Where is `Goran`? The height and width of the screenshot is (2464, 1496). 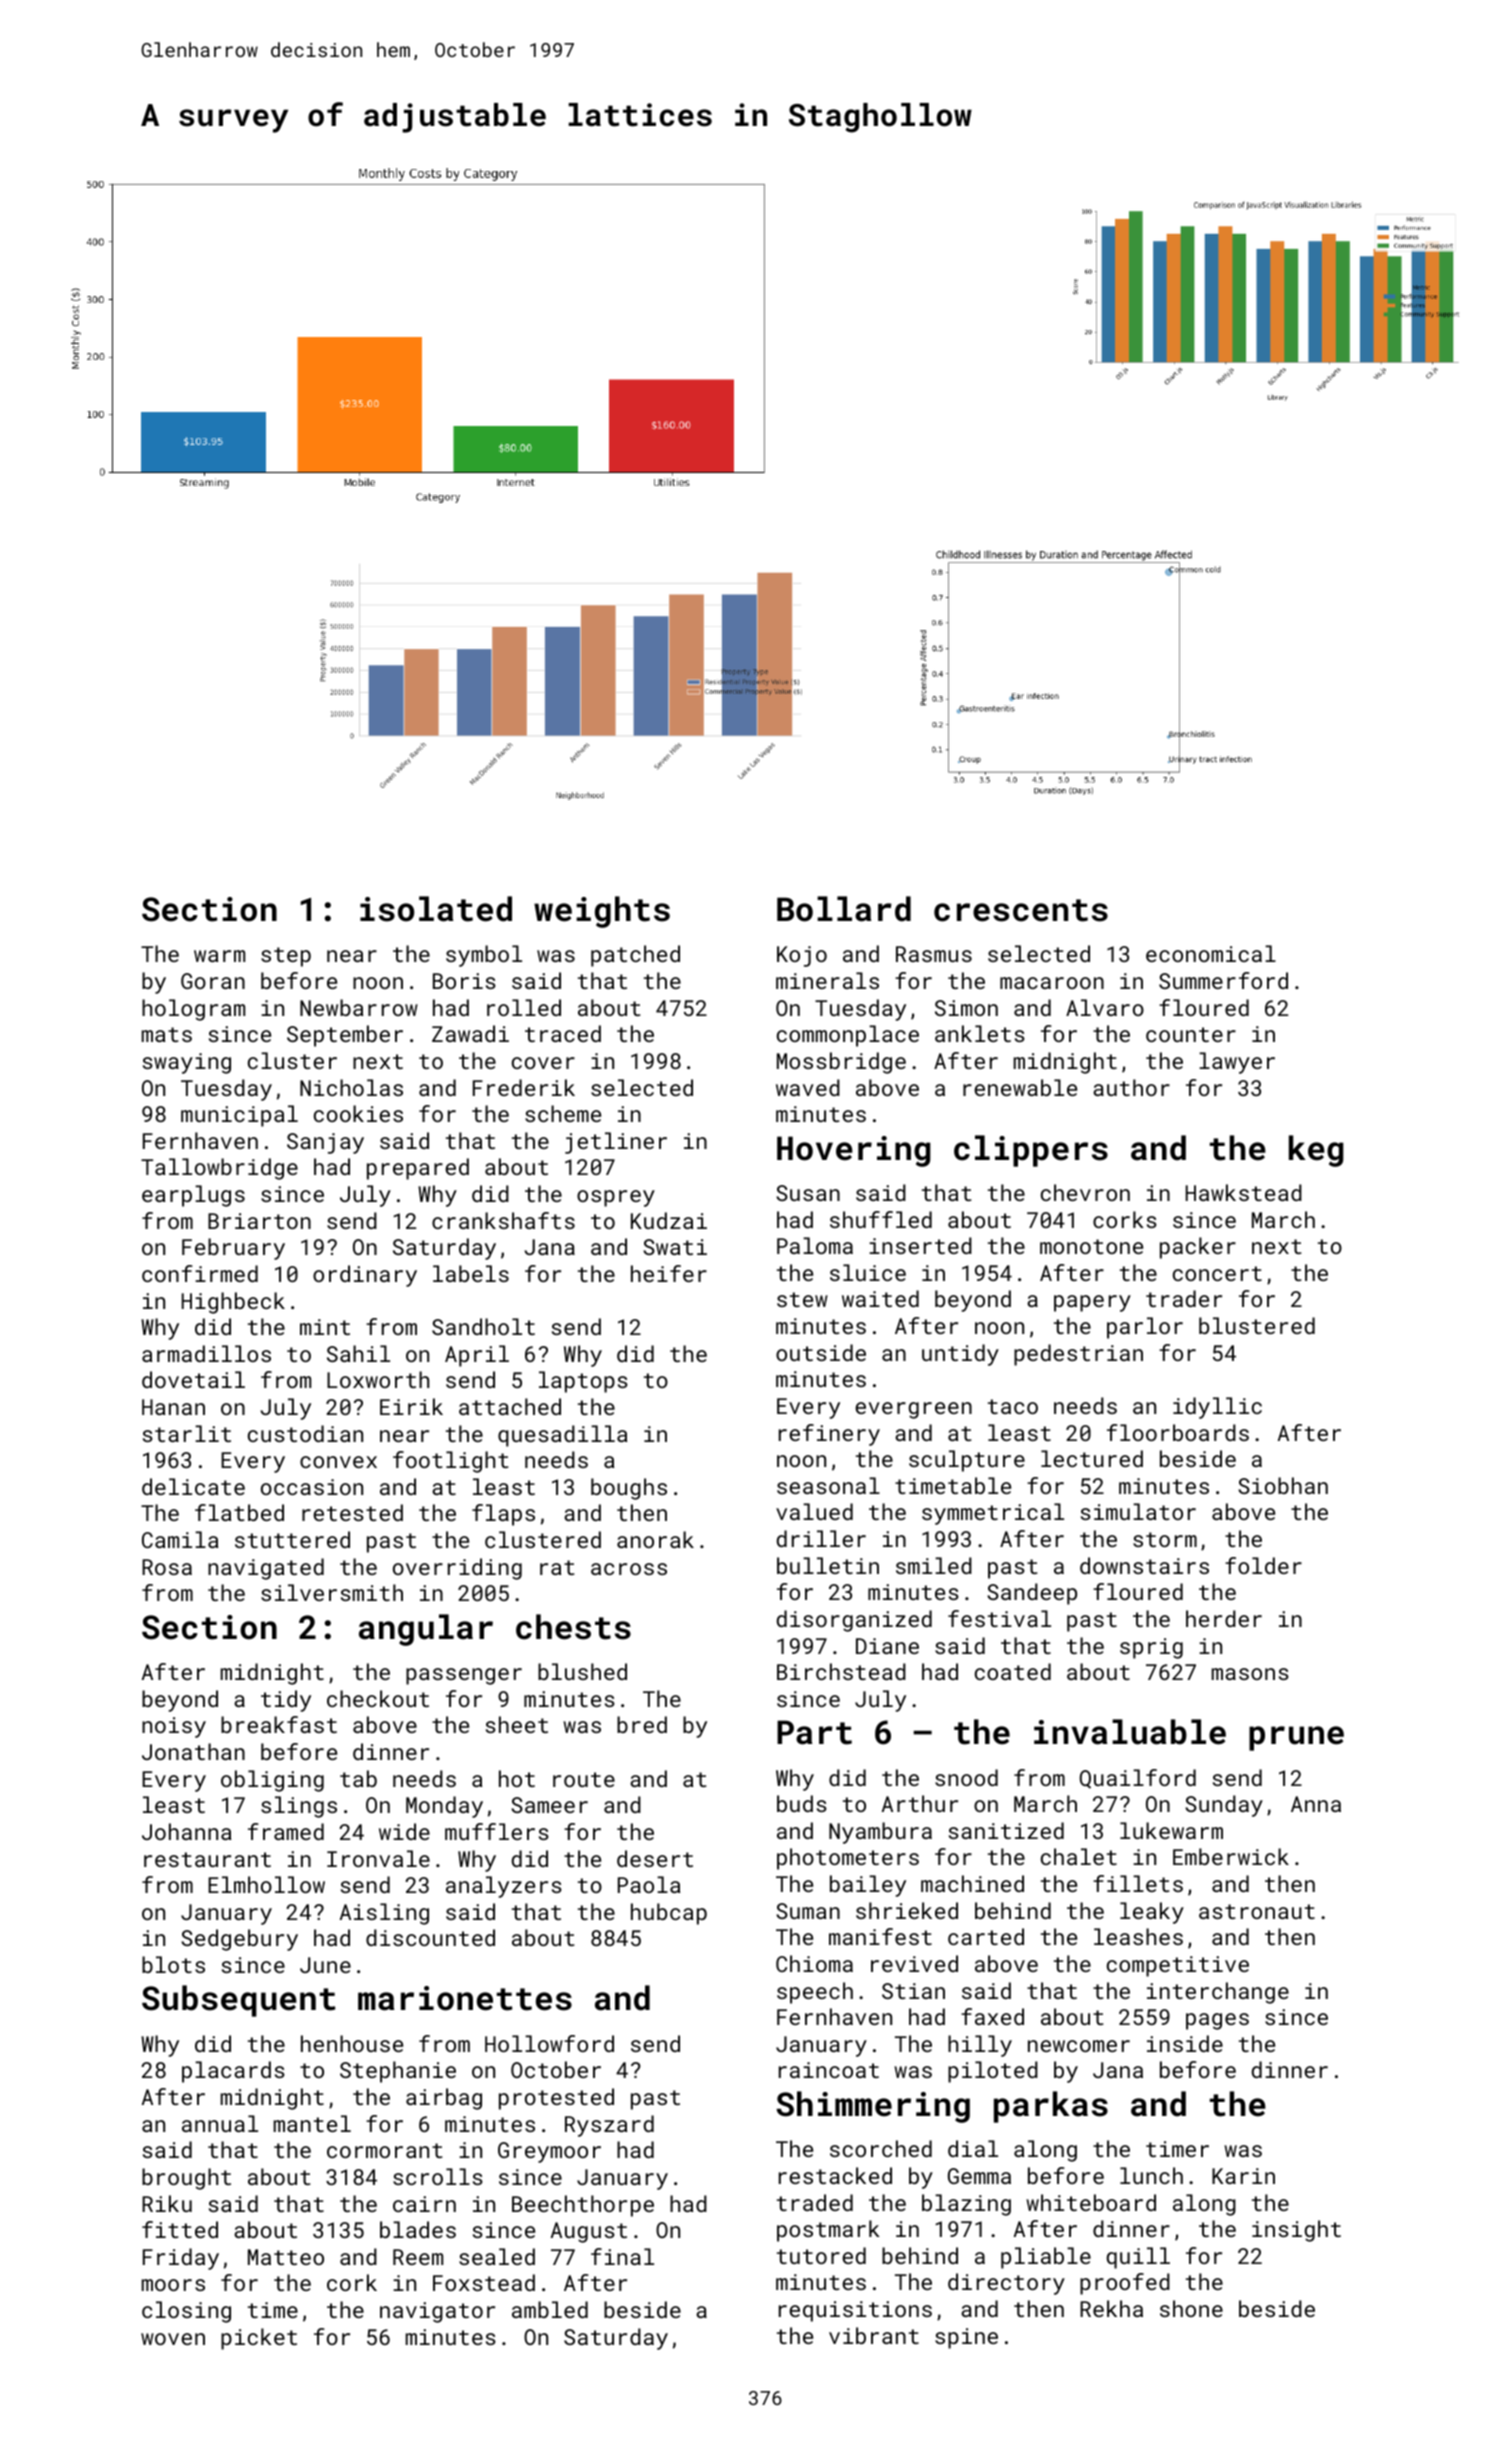 Goran is located at coordinates (213, 981).
